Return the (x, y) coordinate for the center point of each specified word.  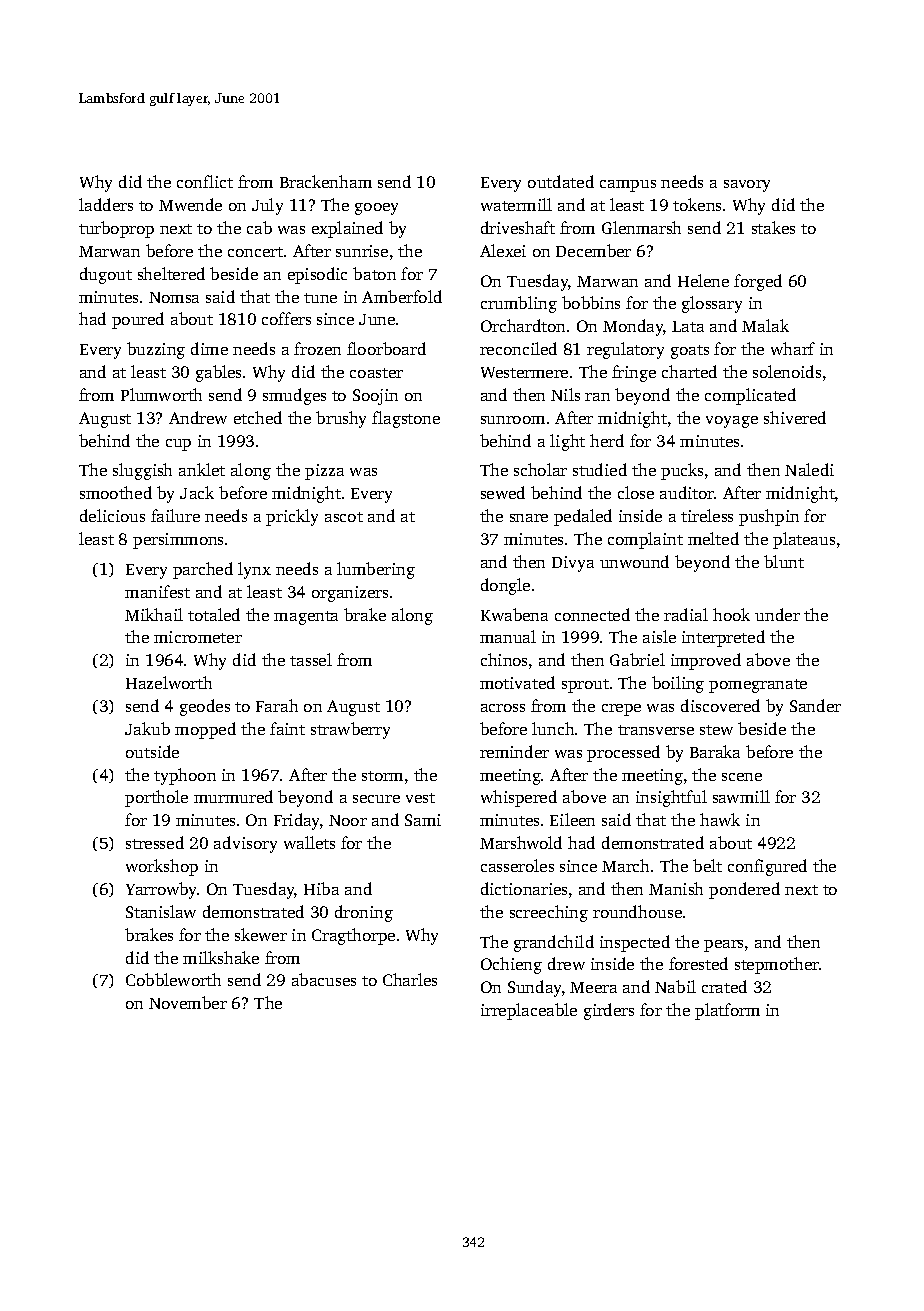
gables (218, 373)
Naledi (809, 469)
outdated (561, 181)
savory (747, 186)
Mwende (190, 204)
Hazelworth (169, 682)
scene (742, 777)
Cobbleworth (173, 979)
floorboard (386, 348)
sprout (585, 686)
